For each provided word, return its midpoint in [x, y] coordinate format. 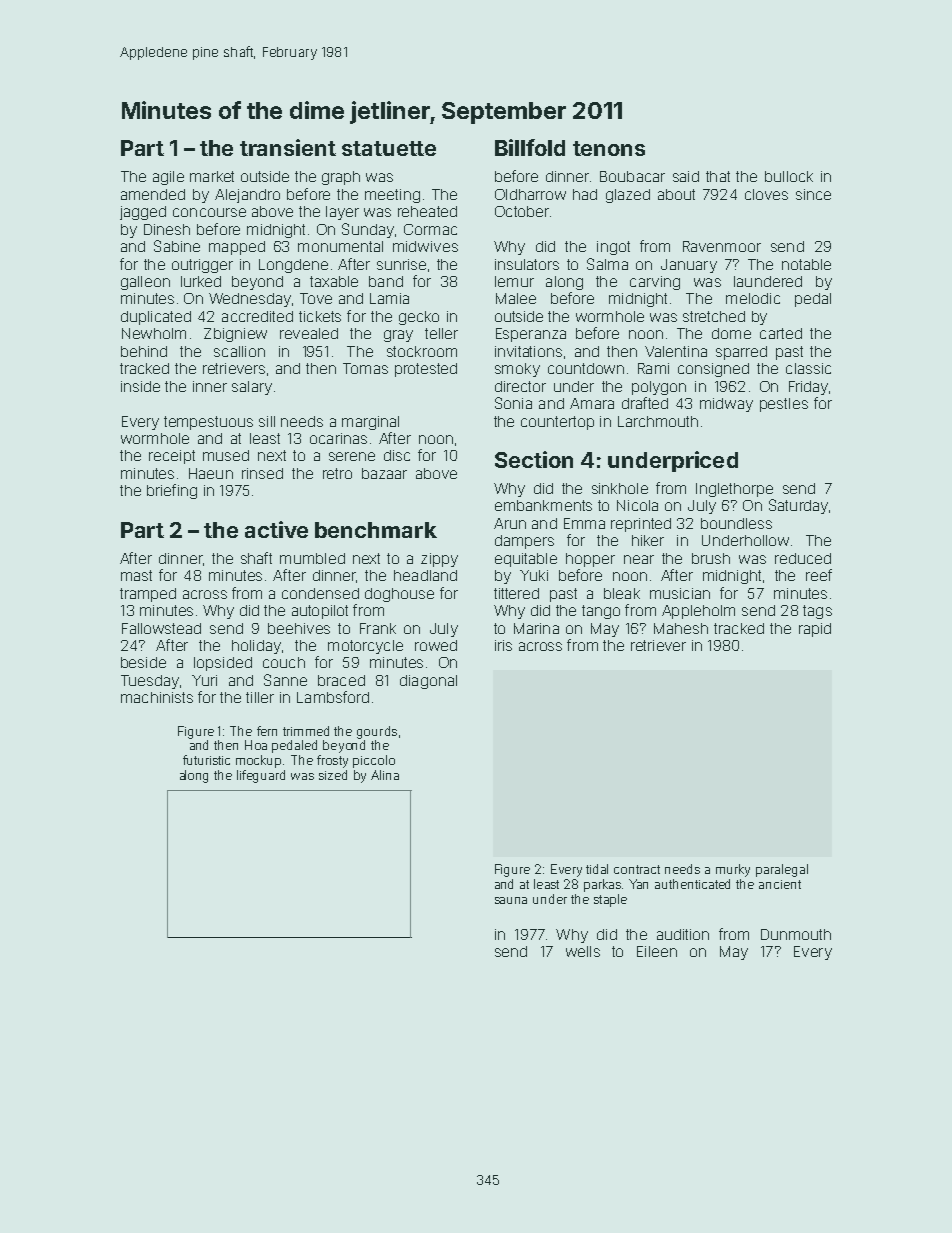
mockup [258, 761]
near [639, 559]
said [686, 176]
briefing [172, 491]
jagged [143, 213]
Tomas [365, 368]
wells [583, 951]
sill [267, 421]
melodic [753, 298]
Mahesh [681, 628]
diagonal [428, 682]
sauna [511, 900]
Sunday [368, 230]
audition [683, 934]
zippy [439, 560]
